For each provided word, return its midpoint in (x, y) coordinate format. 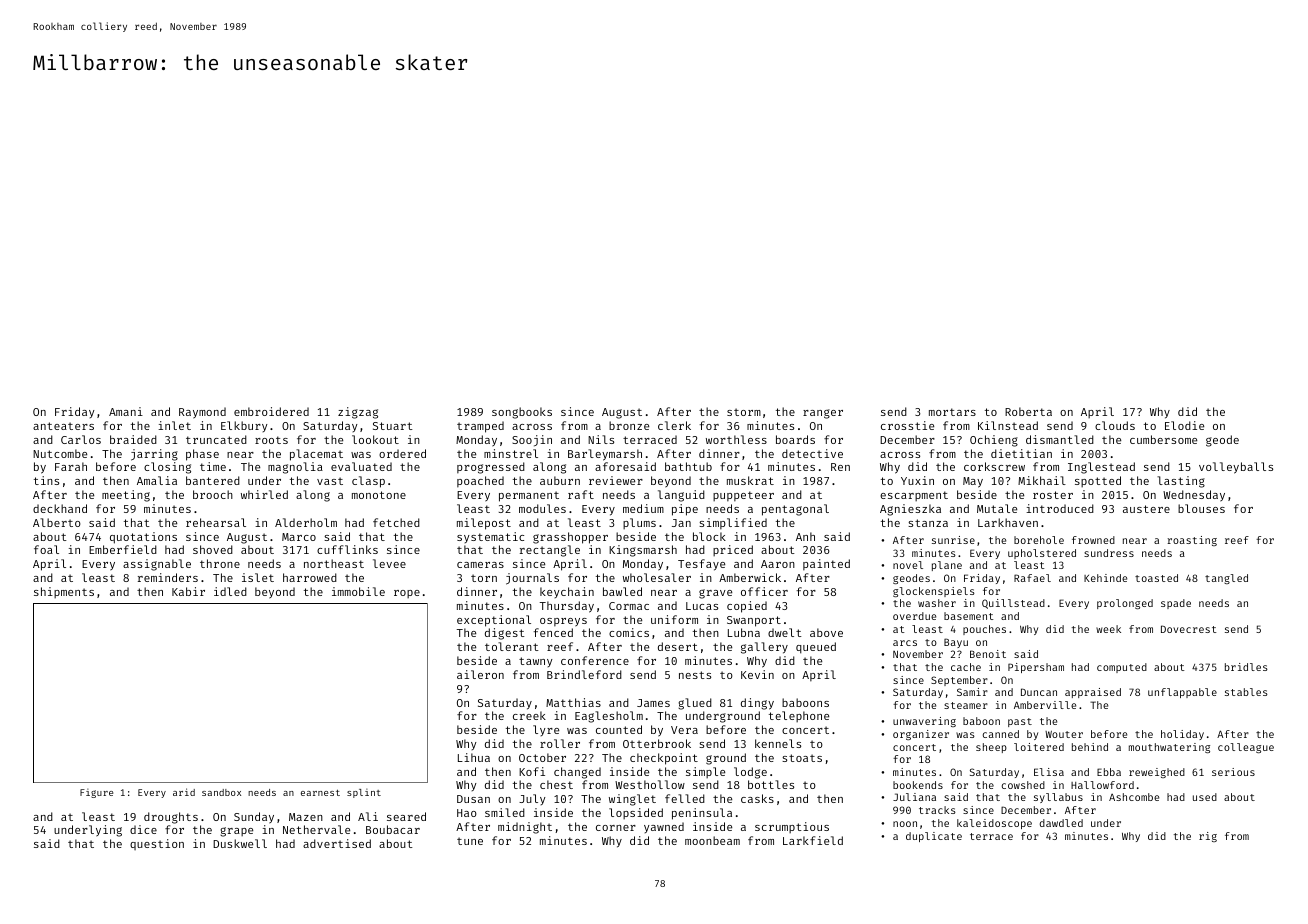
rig (1208, 837)
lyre (546, 730)
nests (695, 675)
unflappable (1182, 693)
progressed (491, 468)
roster (1053, 495)
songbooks (522, 413)
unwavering (924, 722)
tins (46, 480)
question (157, 844)
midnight (525, 828)
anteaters (63, 426)
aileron (480, 674)
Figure (96, 793)
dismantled (1060, 439)
